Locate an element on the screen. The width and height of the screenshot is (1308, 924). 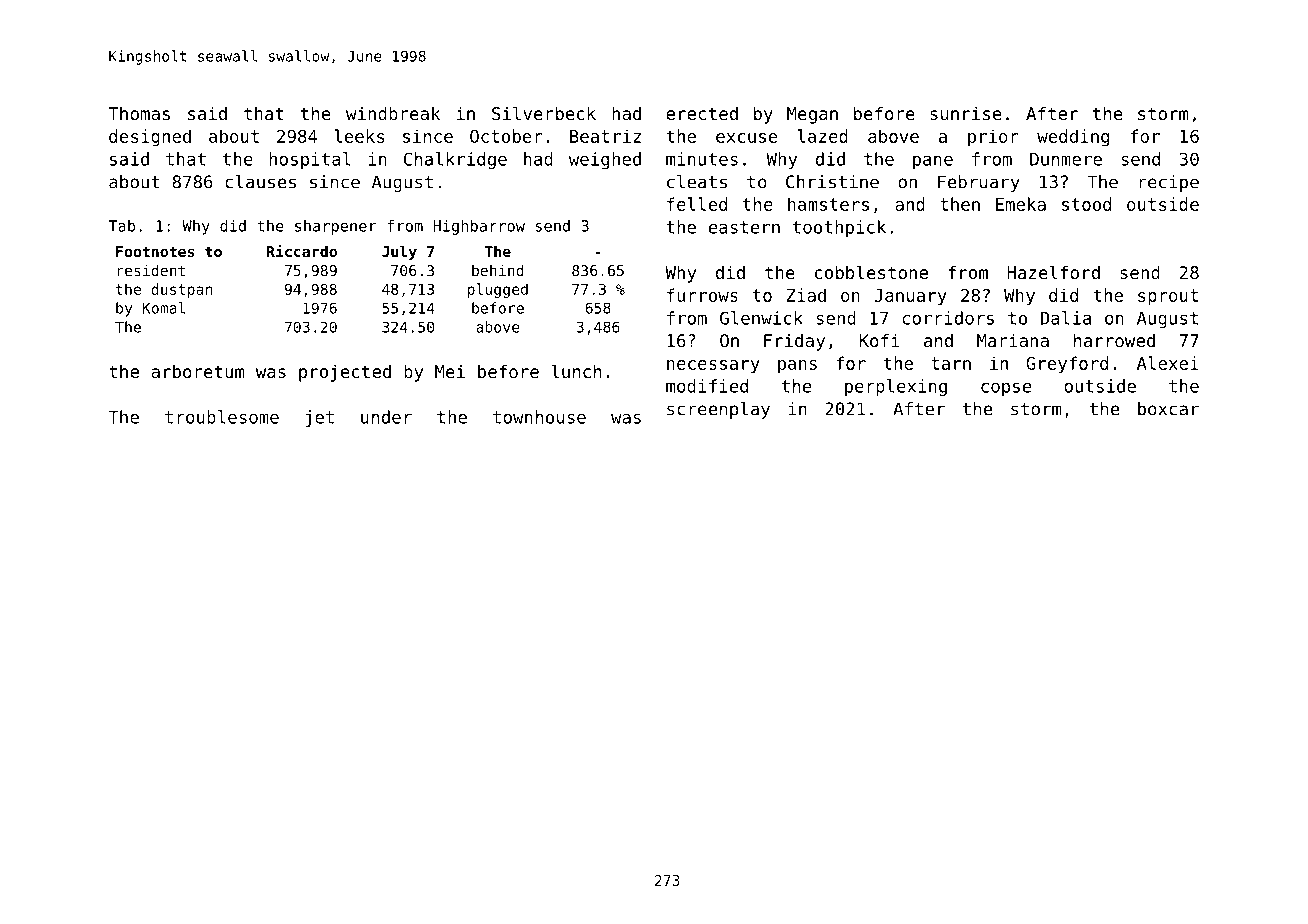
boxcar is located at coordinates (1168, 409).
